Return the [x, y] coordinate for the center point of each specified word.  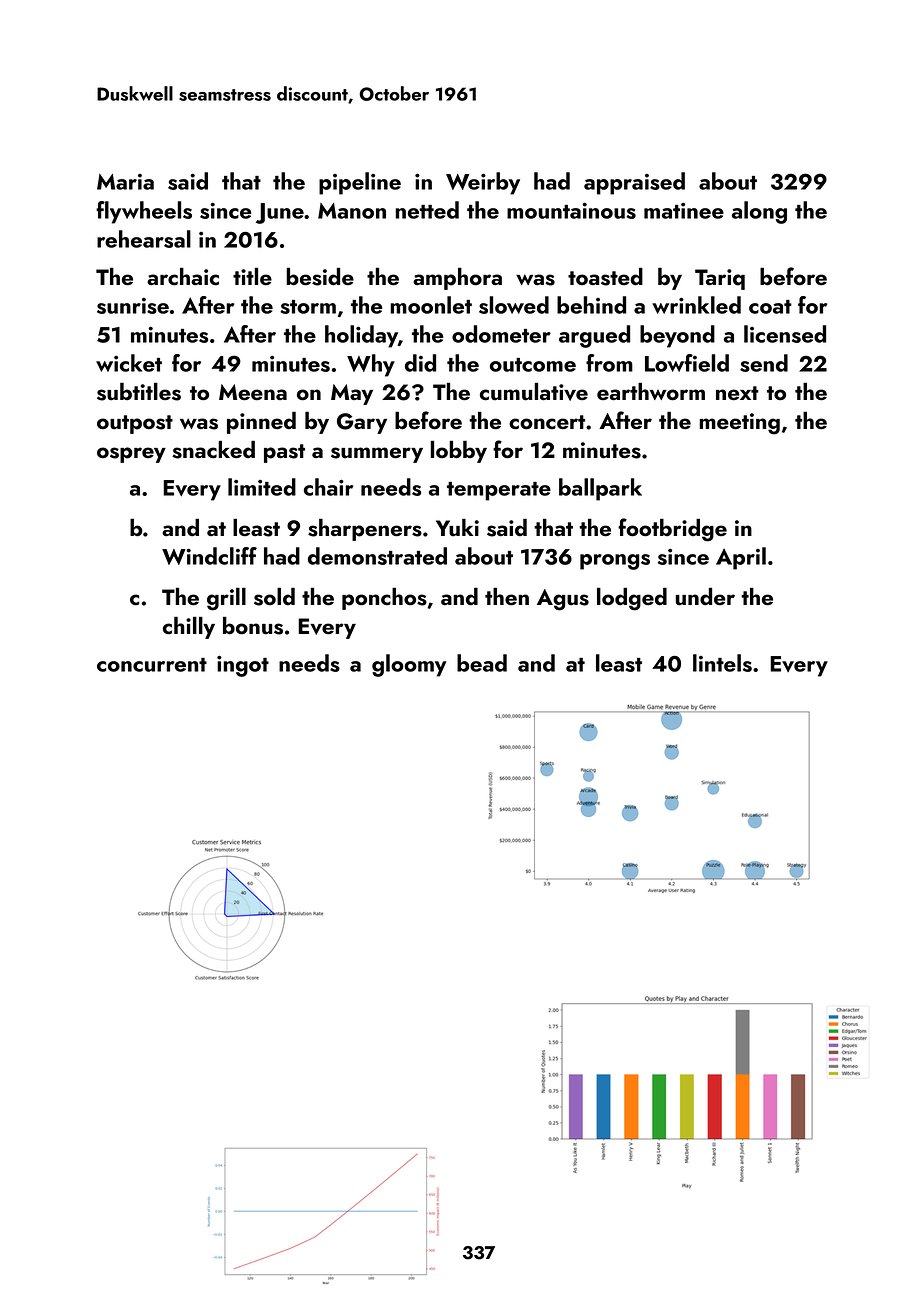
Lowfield [687, 363]
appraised [634, 183]
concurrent [152, 665]
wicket [129, 363]
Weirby [483, 183]
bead [482, 663]
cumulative [534, 392]
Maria [125, 182]
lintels [722, 663]
